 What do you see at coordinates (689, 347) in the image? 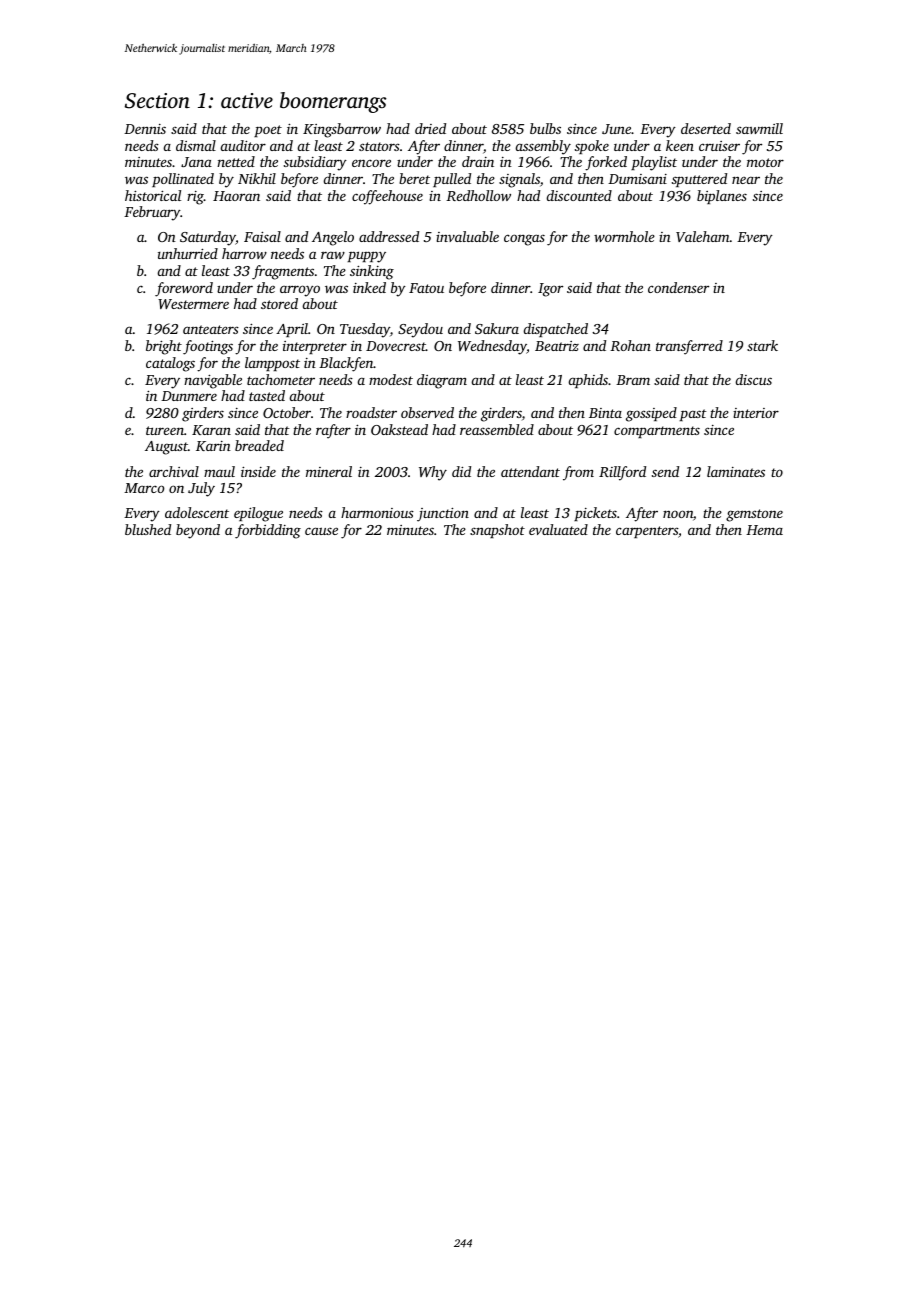
I see `transferred` at bounding box center [689, 347].
